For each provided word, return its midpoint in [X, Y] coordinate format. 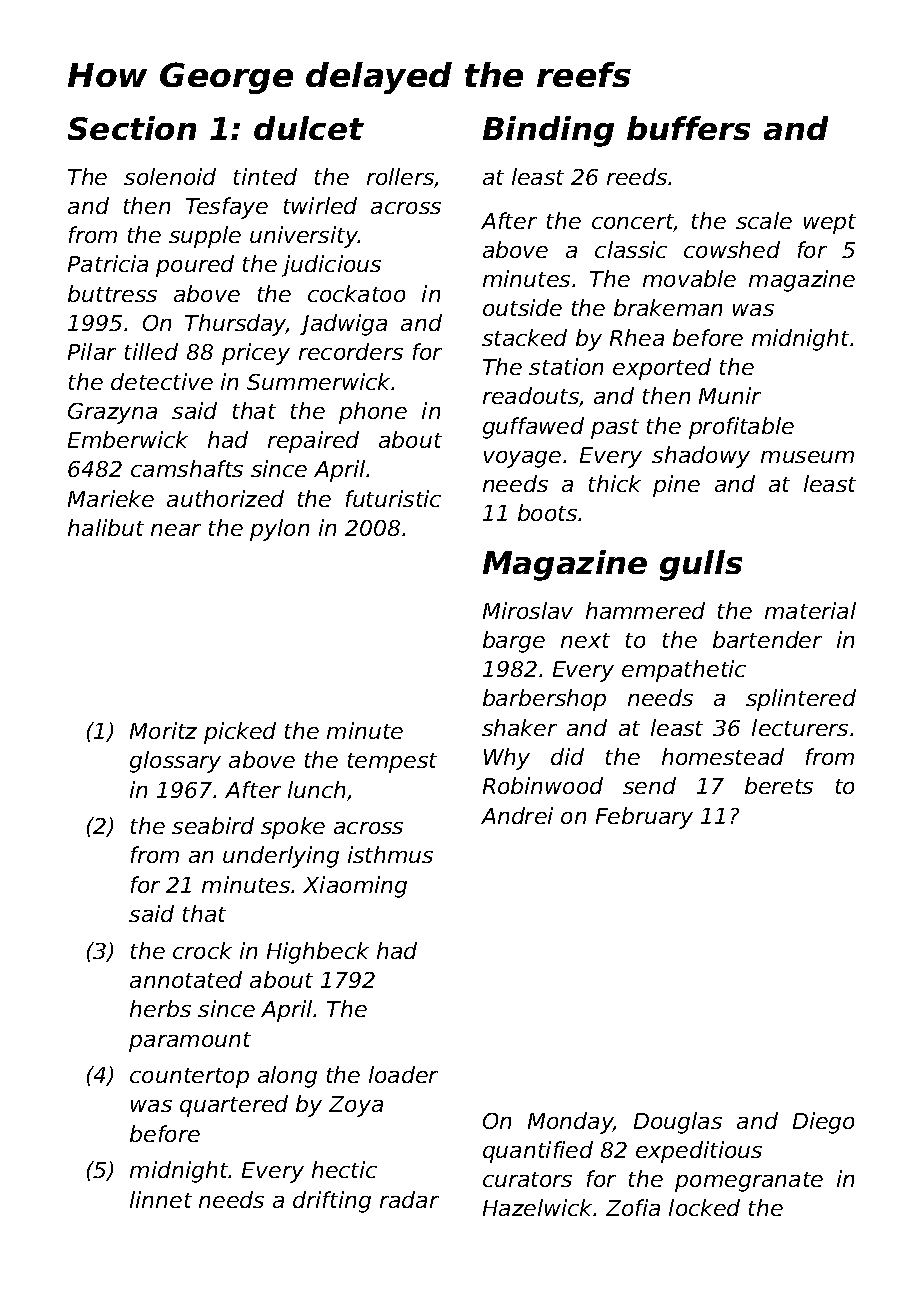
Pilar [92, 351]
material [810, 610]
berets [779, 785]
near [176, 530]
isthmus [390, 854]
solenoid [170, 176]
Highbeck [318, 953]
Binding [548, 131]
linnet [161, 1199]
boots [547, 512]
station [566, 366]
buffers [688, 128]
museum [807, 457]
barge [514, 642]
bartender [767, 639]
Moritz [163, 730]
